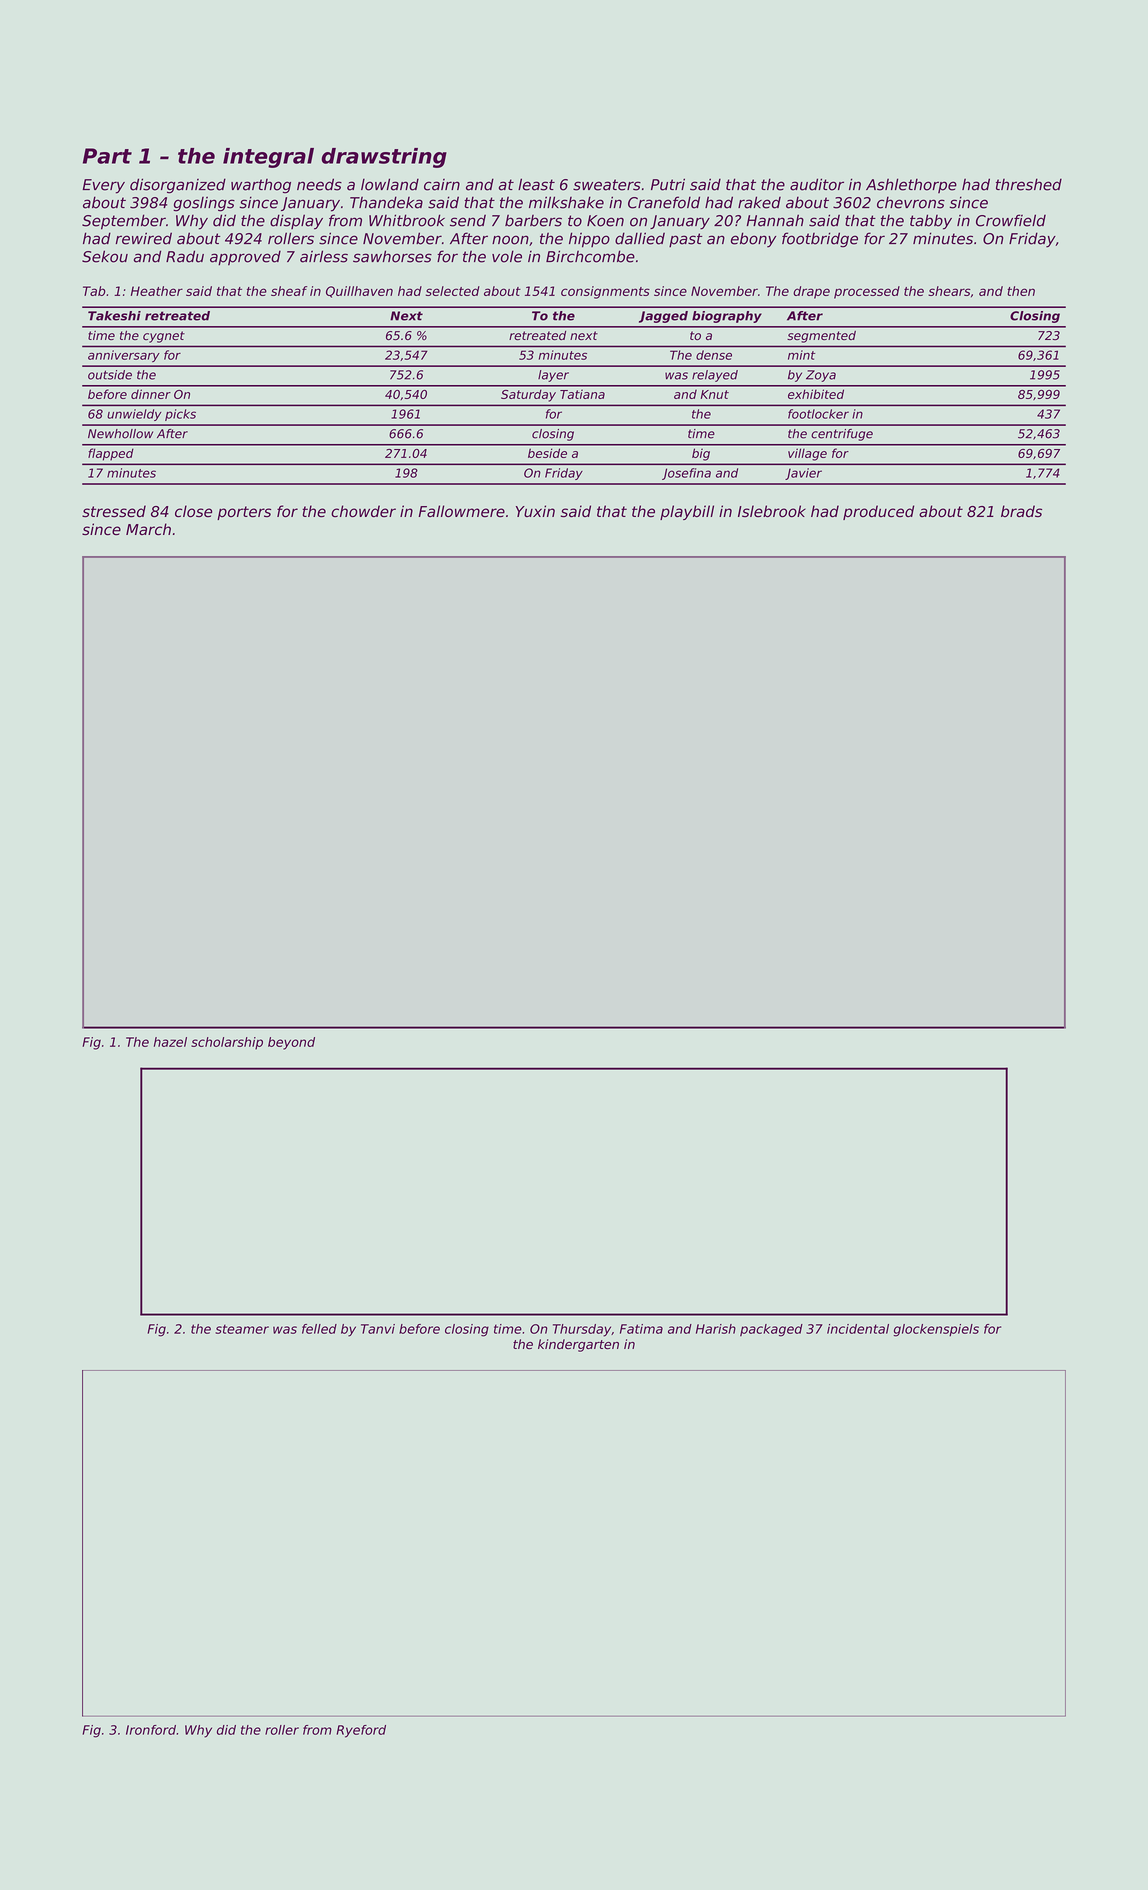  What do you see at coordinates (268, 158) in the screenshot?
I see `integral` at bounding box center [268, 158].
